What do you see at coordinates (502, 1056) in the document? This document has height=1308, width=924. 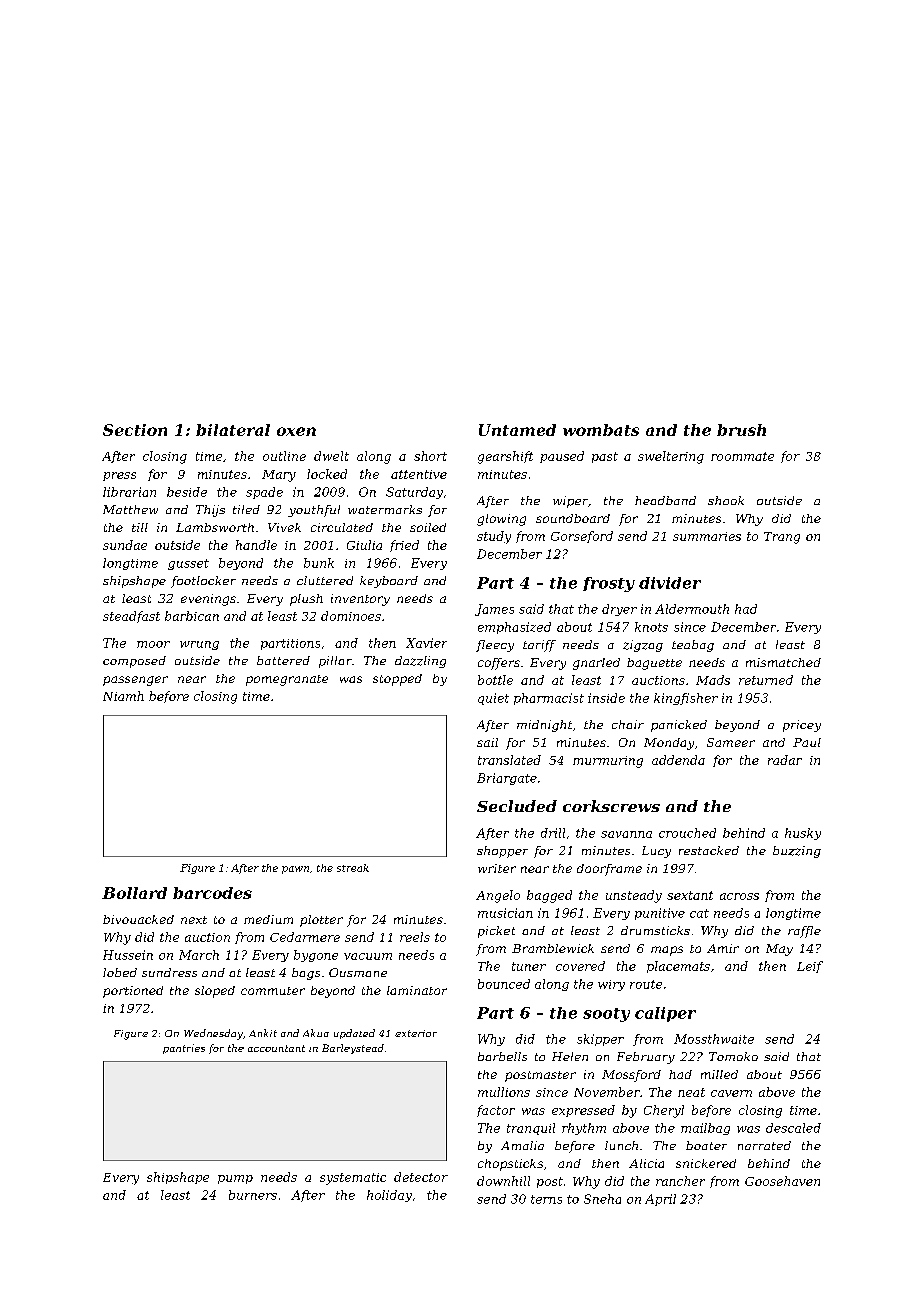 I see `barbells` at bounding box center [502, 1056].
